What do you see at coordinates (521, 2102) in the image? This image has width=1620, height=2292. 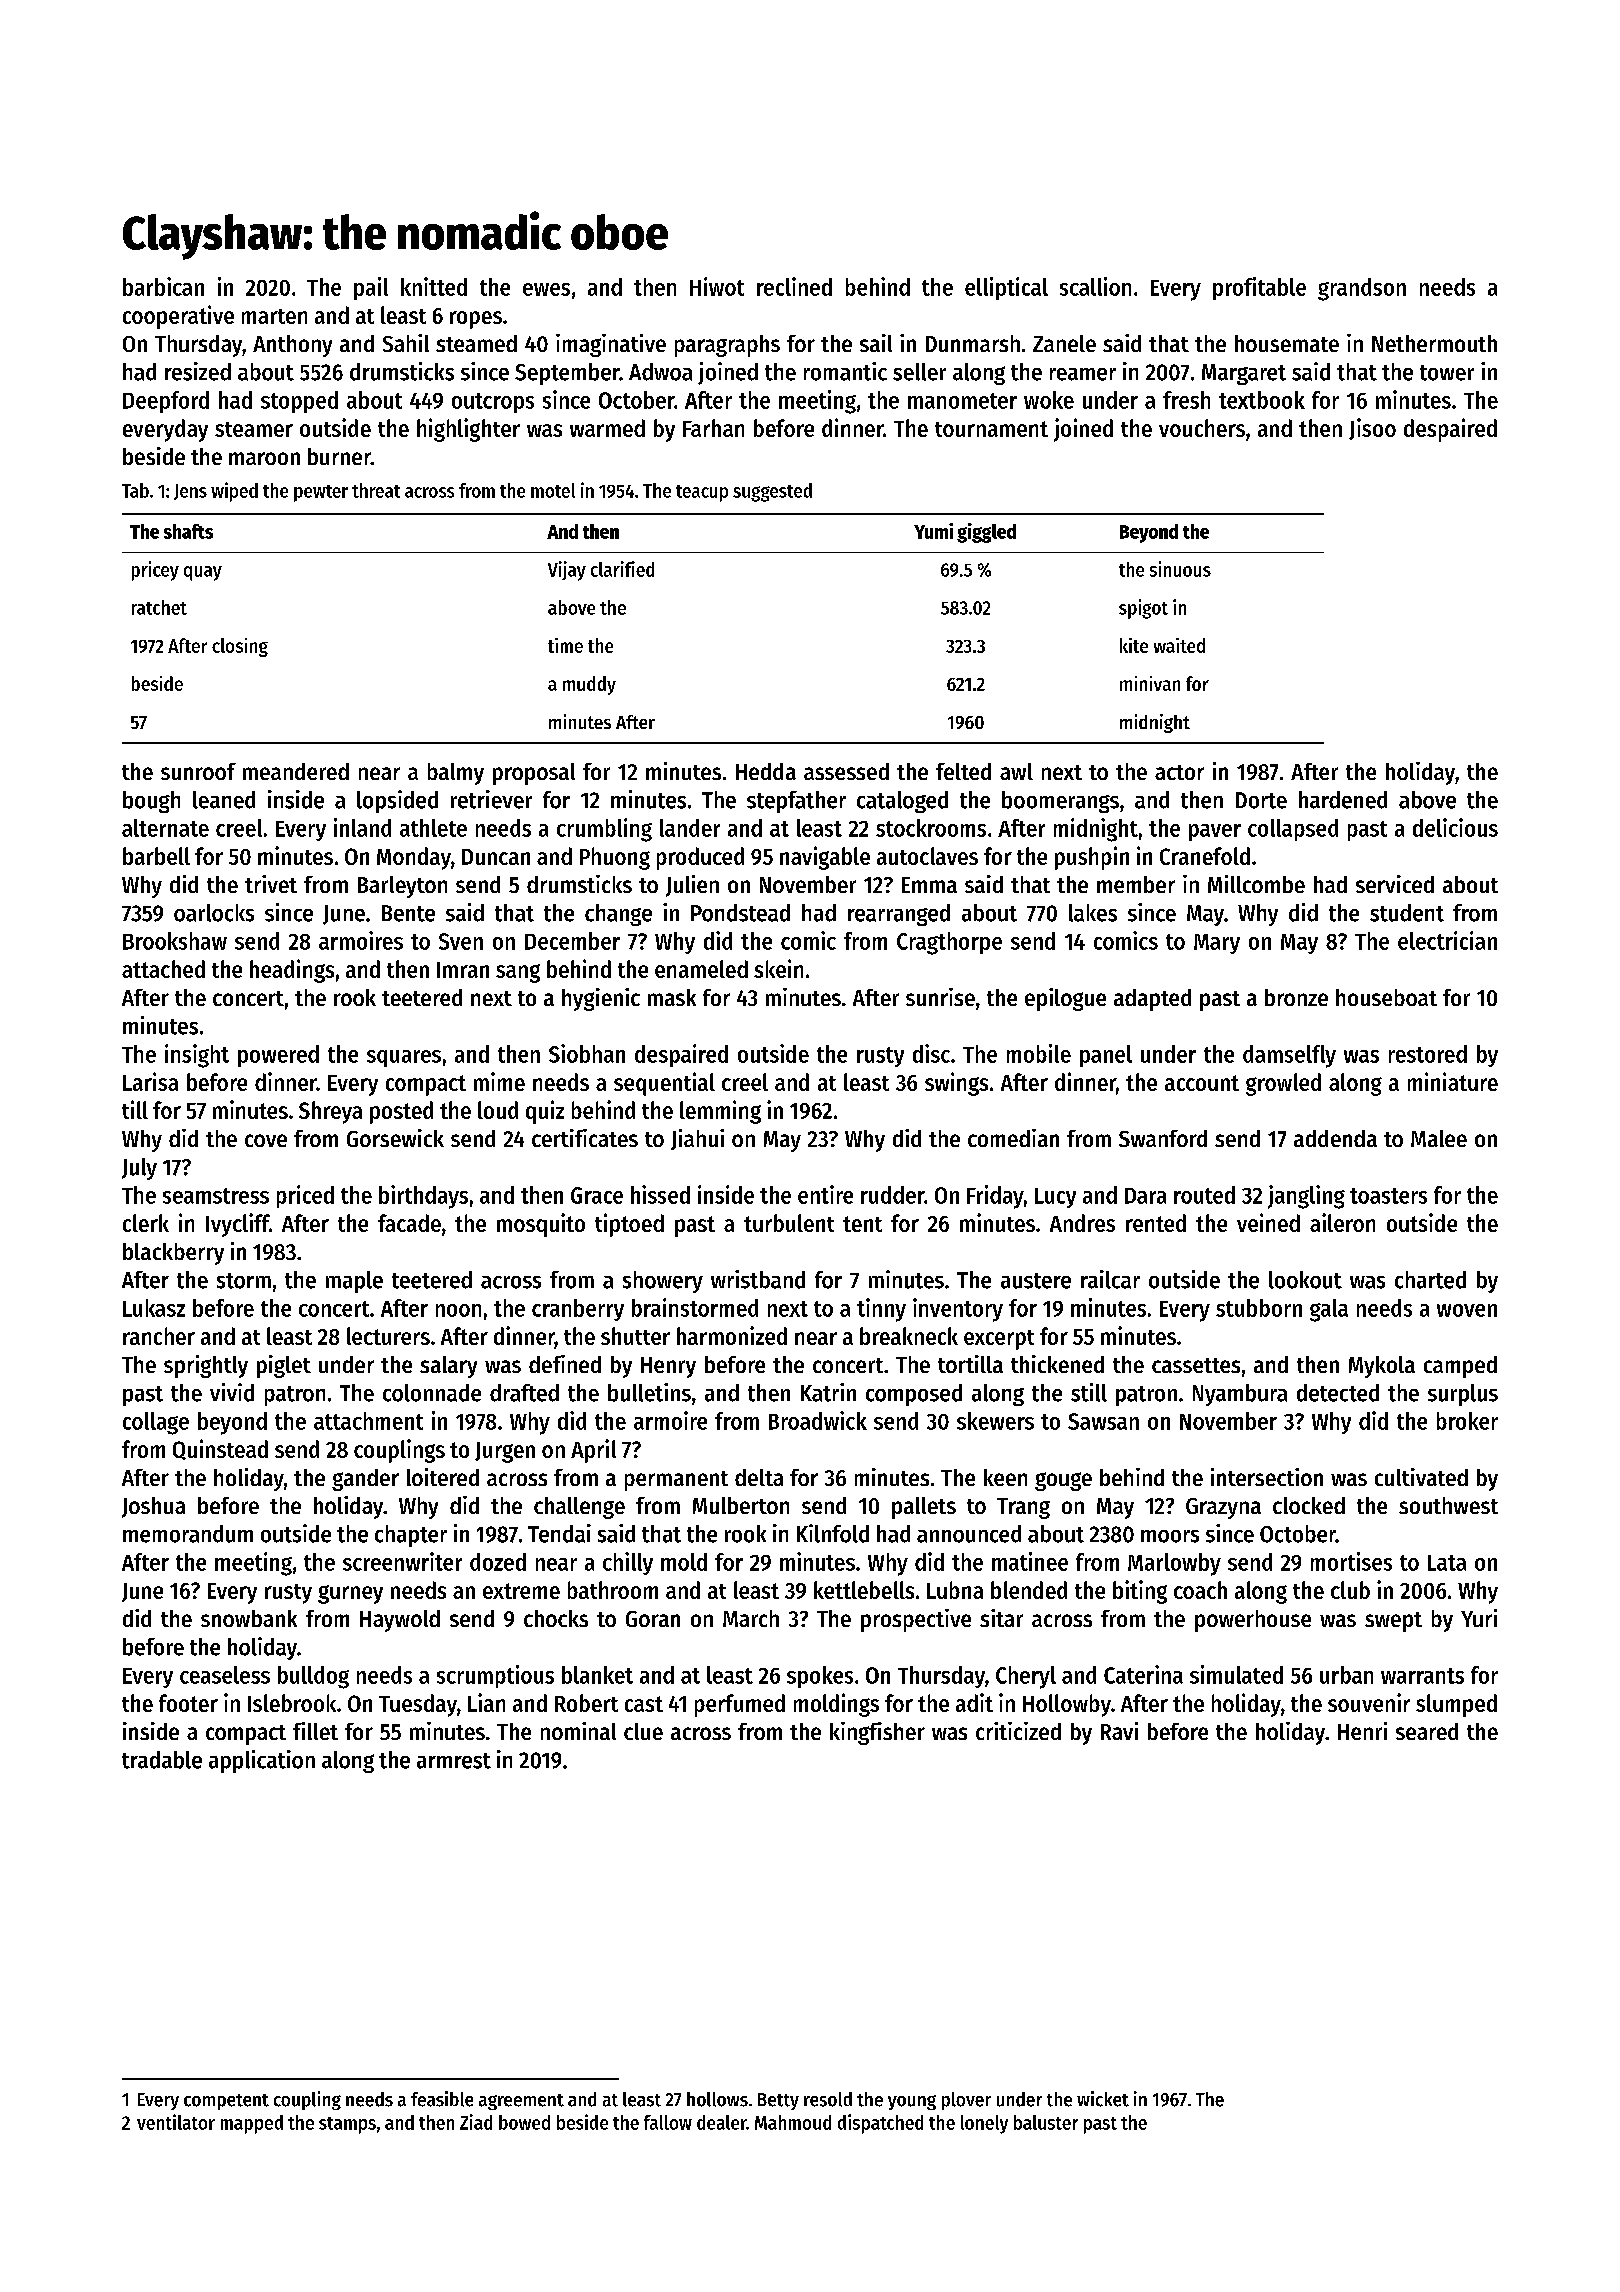 I see `agreement` at bounding box center [521, 2102].
